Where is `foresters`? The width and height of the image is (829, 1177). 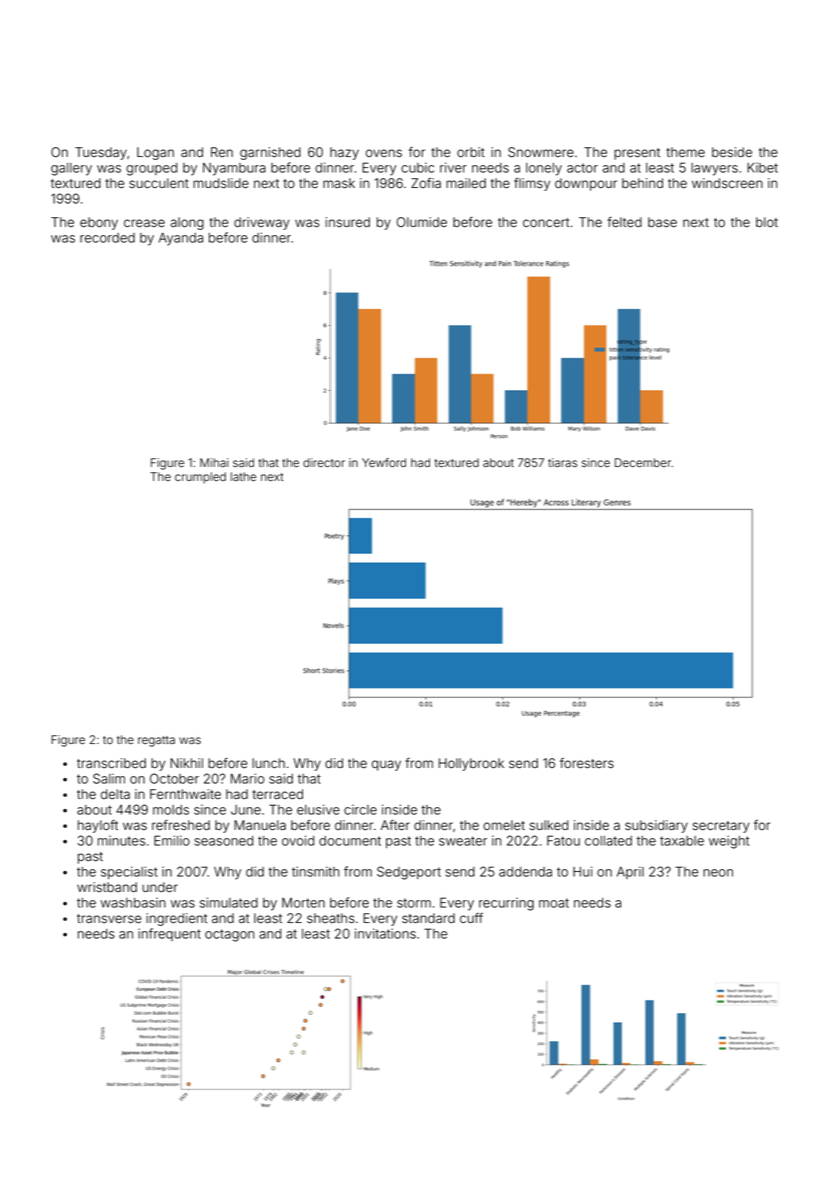
foresters is located at coordinates (587, 763).
